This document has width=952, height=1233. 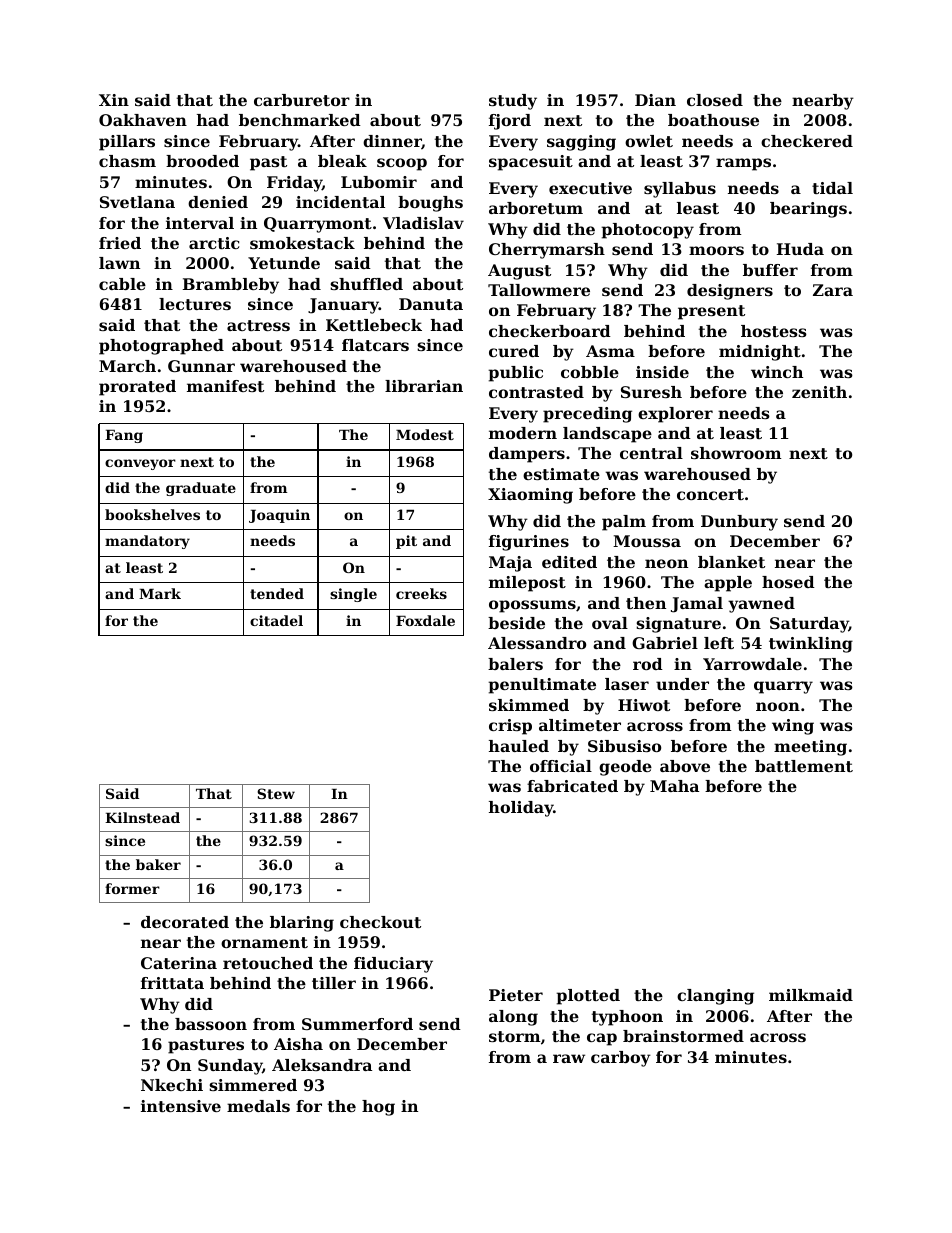 What do you see at coordinates (715, 100) in the document?
I see `closed` at bounding box center [715, 100].
